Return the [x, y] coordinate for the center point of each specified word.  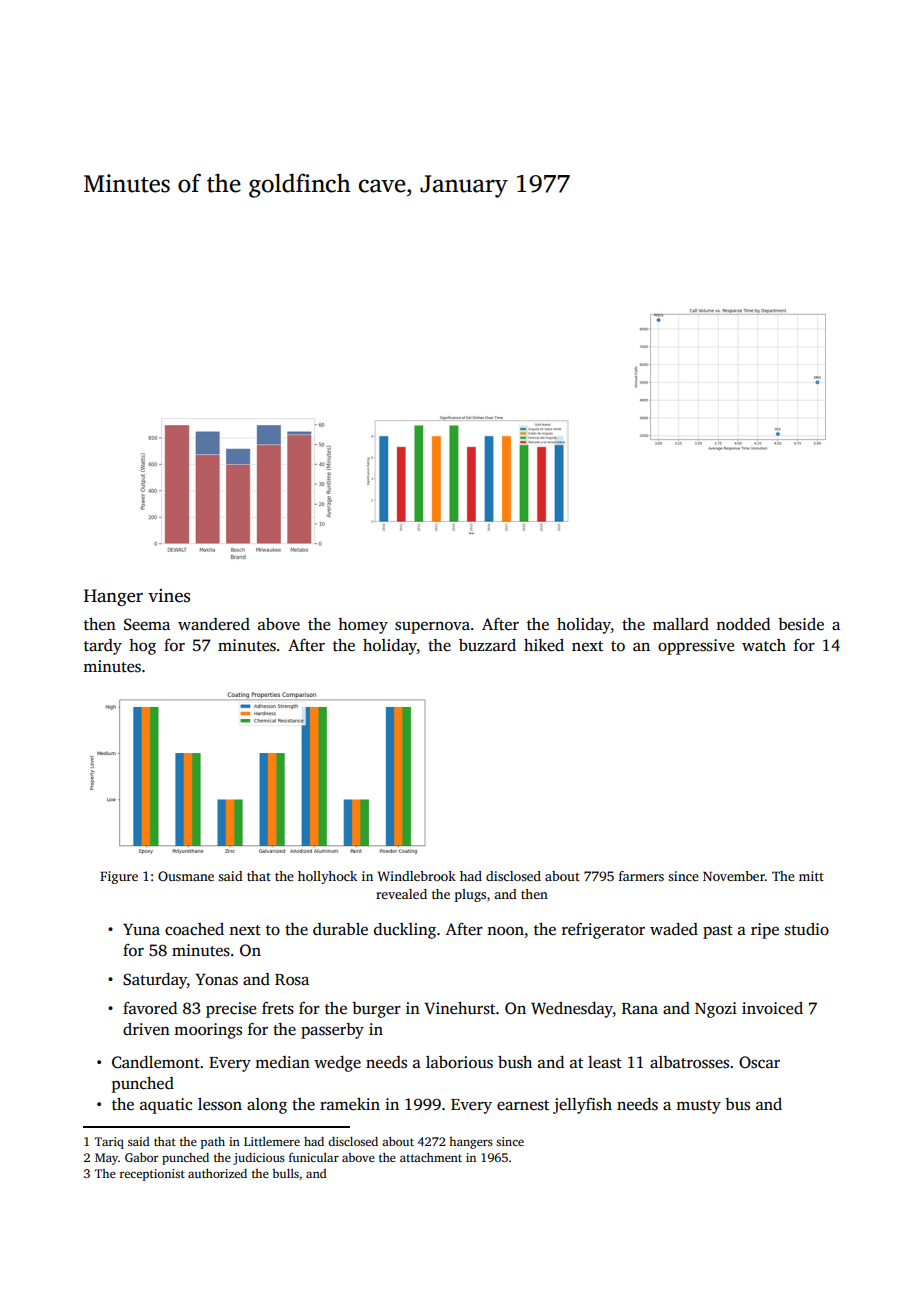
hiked [544, 645]
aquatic [166, 1106]
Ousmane [186, 876]
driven [146, 1029]
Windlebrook [417, 876]
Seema [147, 624]
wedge [337, 1064]
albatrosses [689, 1062]
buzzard [487, 645]
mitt [811, 876]
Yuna [141, 929]
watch [764, 645]
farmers [641, 876]
